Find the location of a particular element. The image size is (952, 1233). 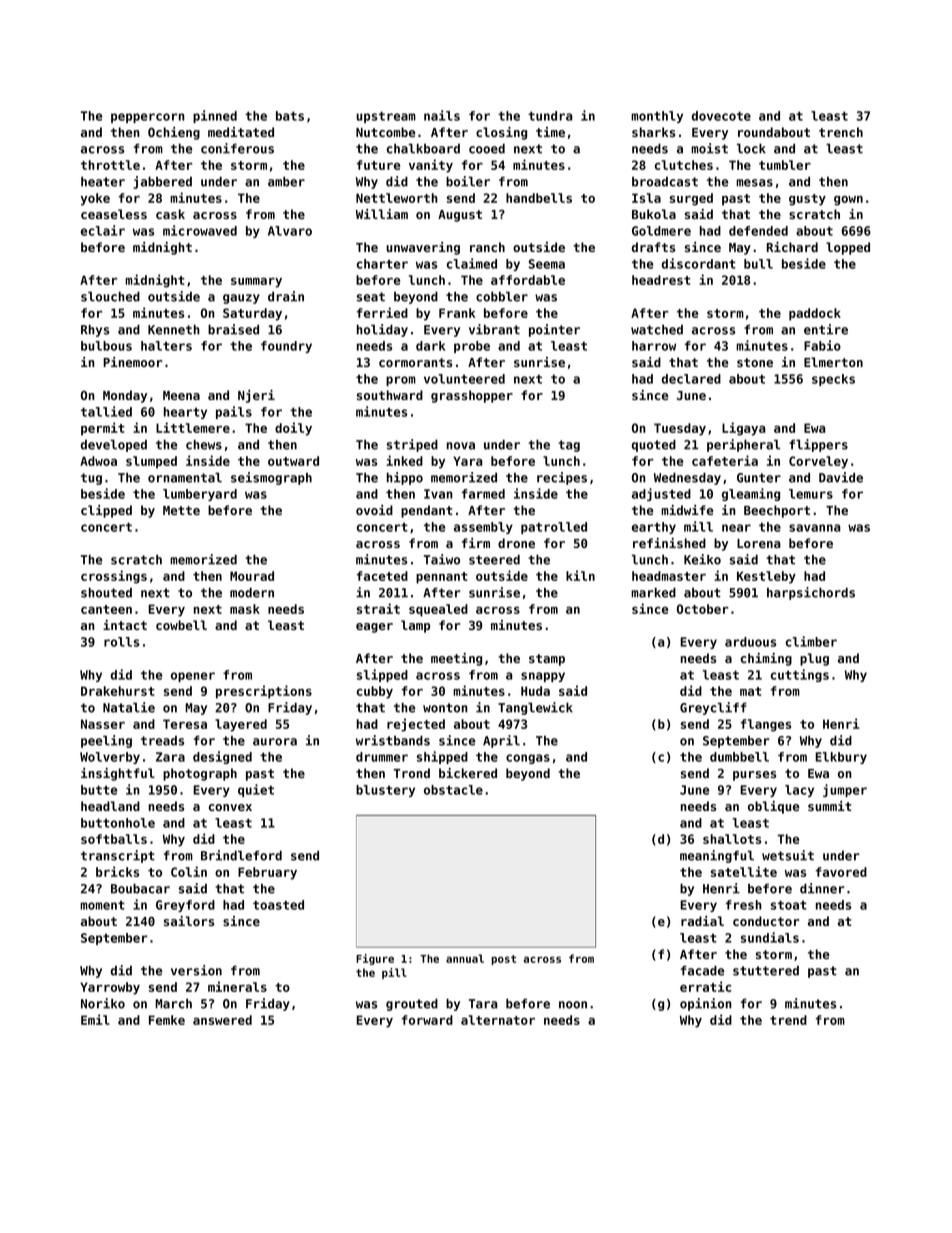

annual is located at coordinates (465, 958).
